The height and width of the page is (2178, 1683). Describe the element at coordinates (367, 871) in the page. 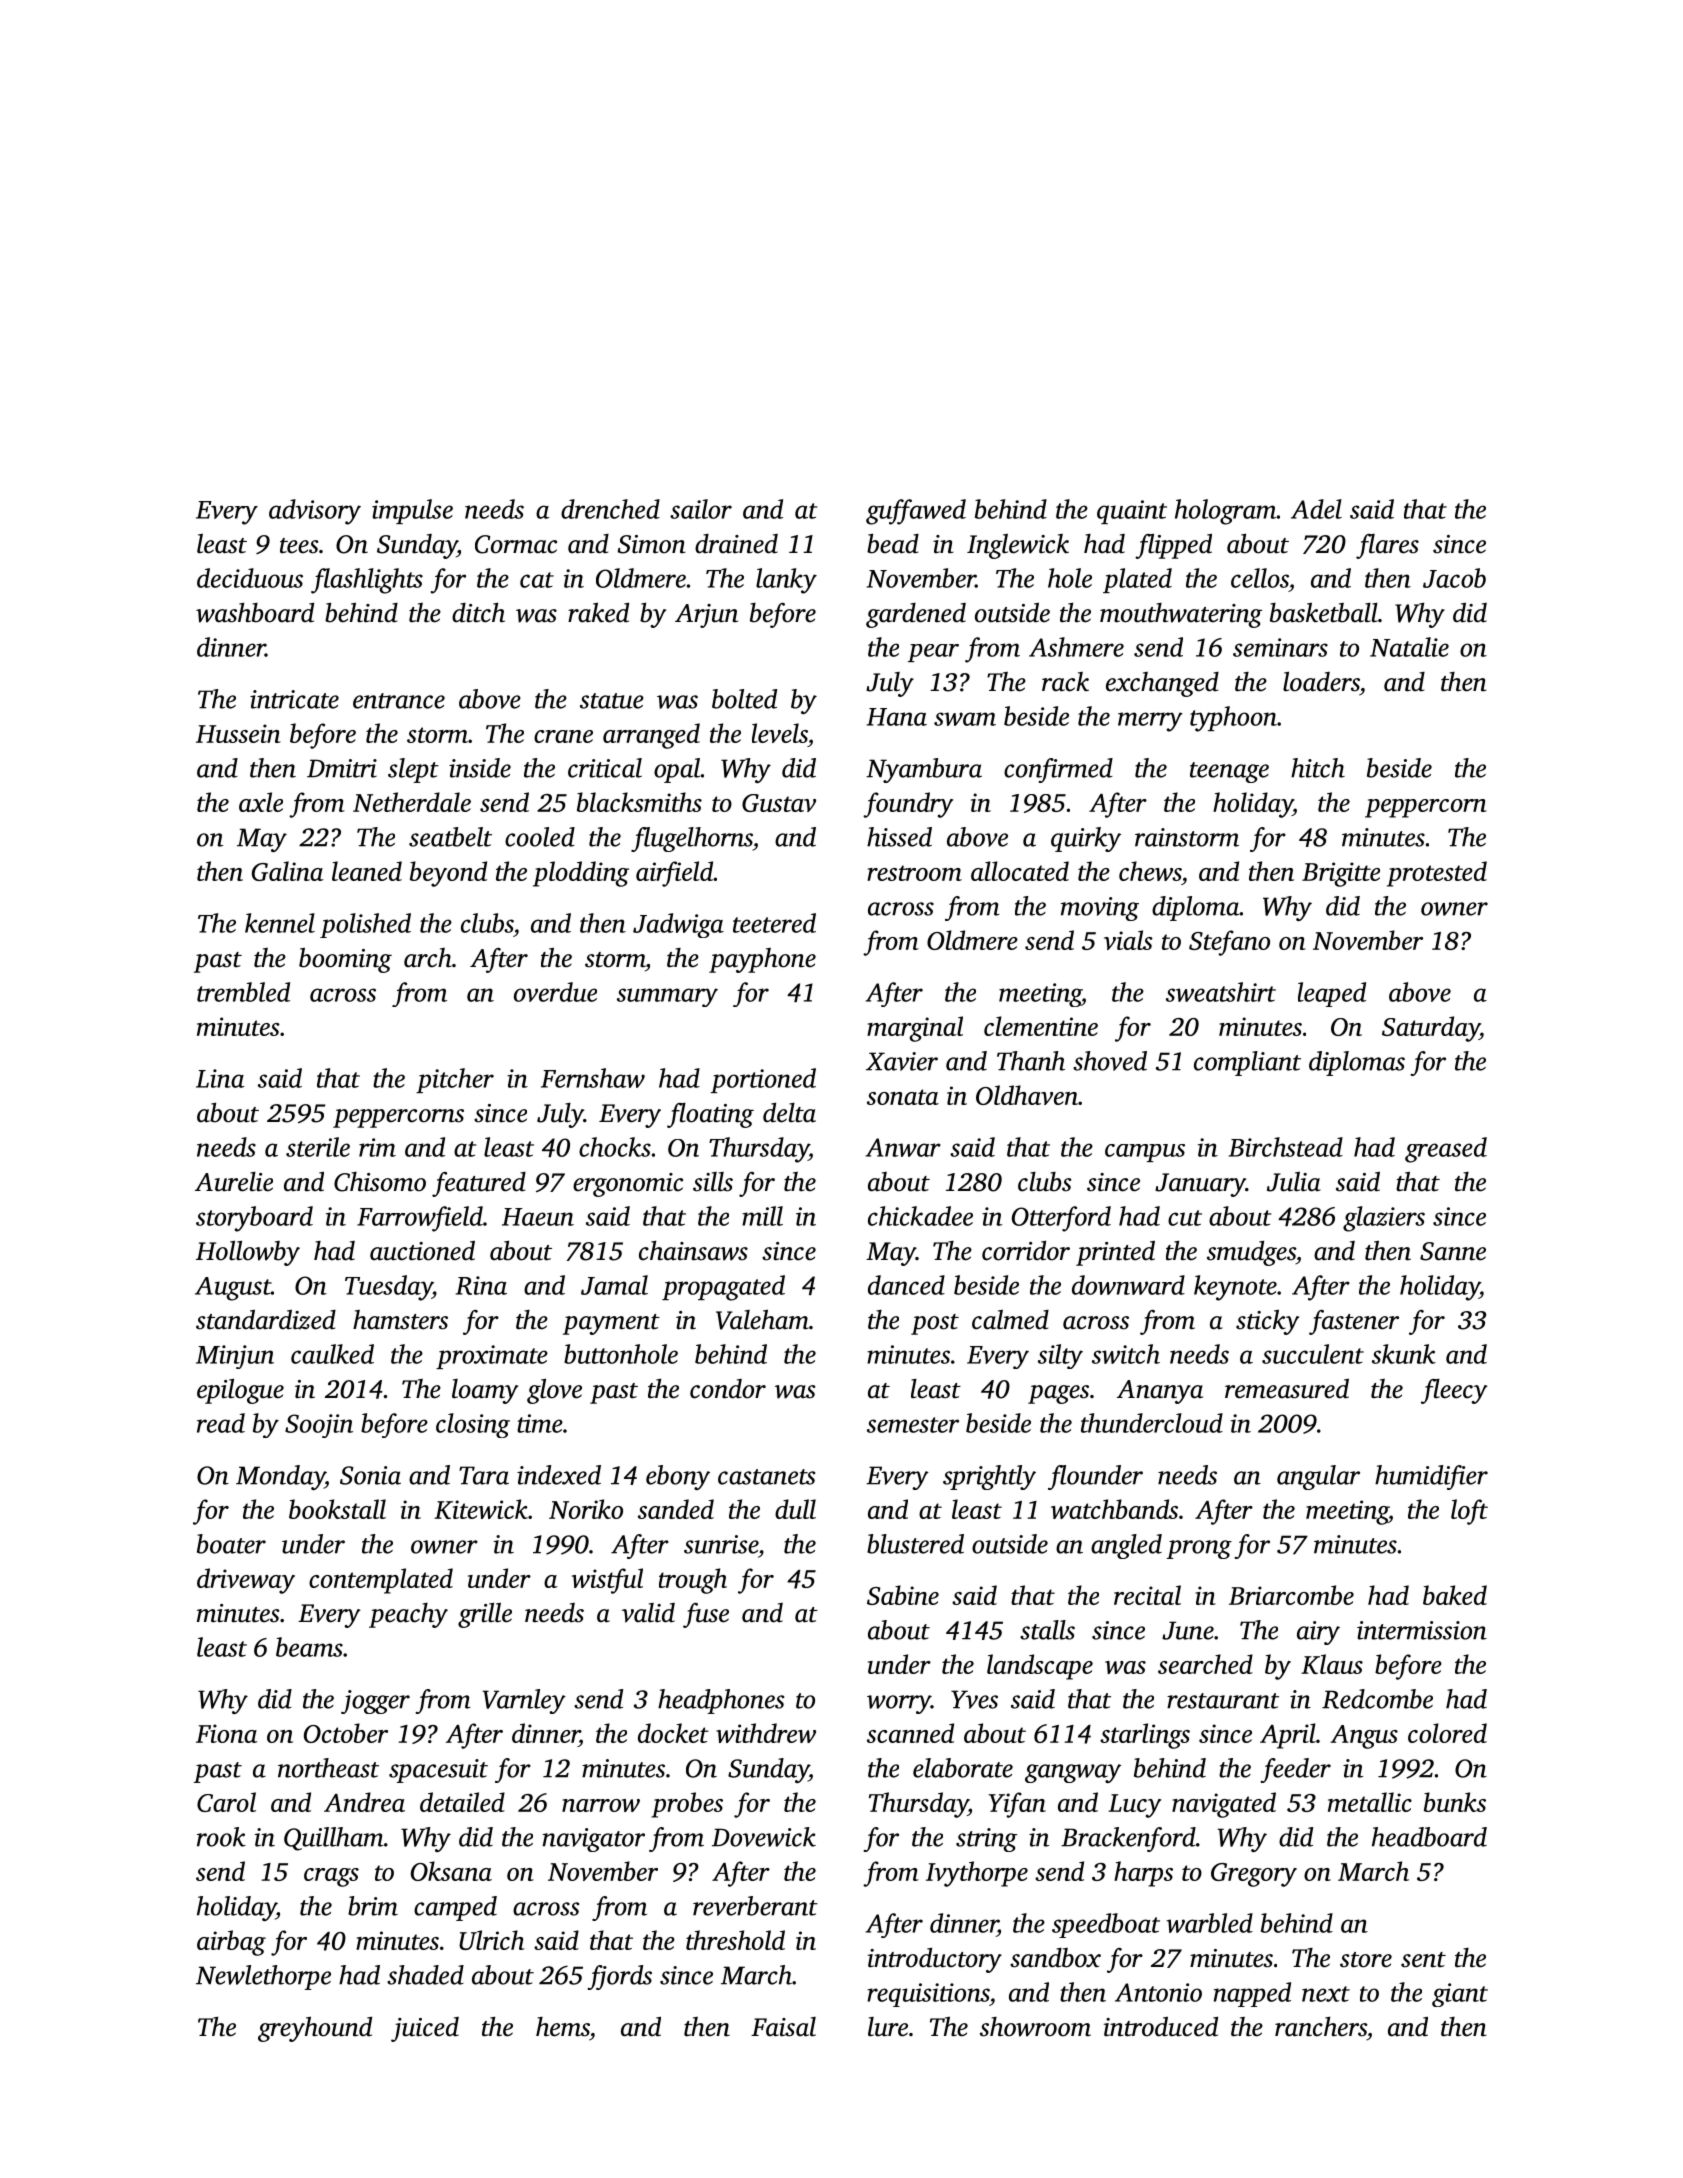

I see `leaned` at that location.
